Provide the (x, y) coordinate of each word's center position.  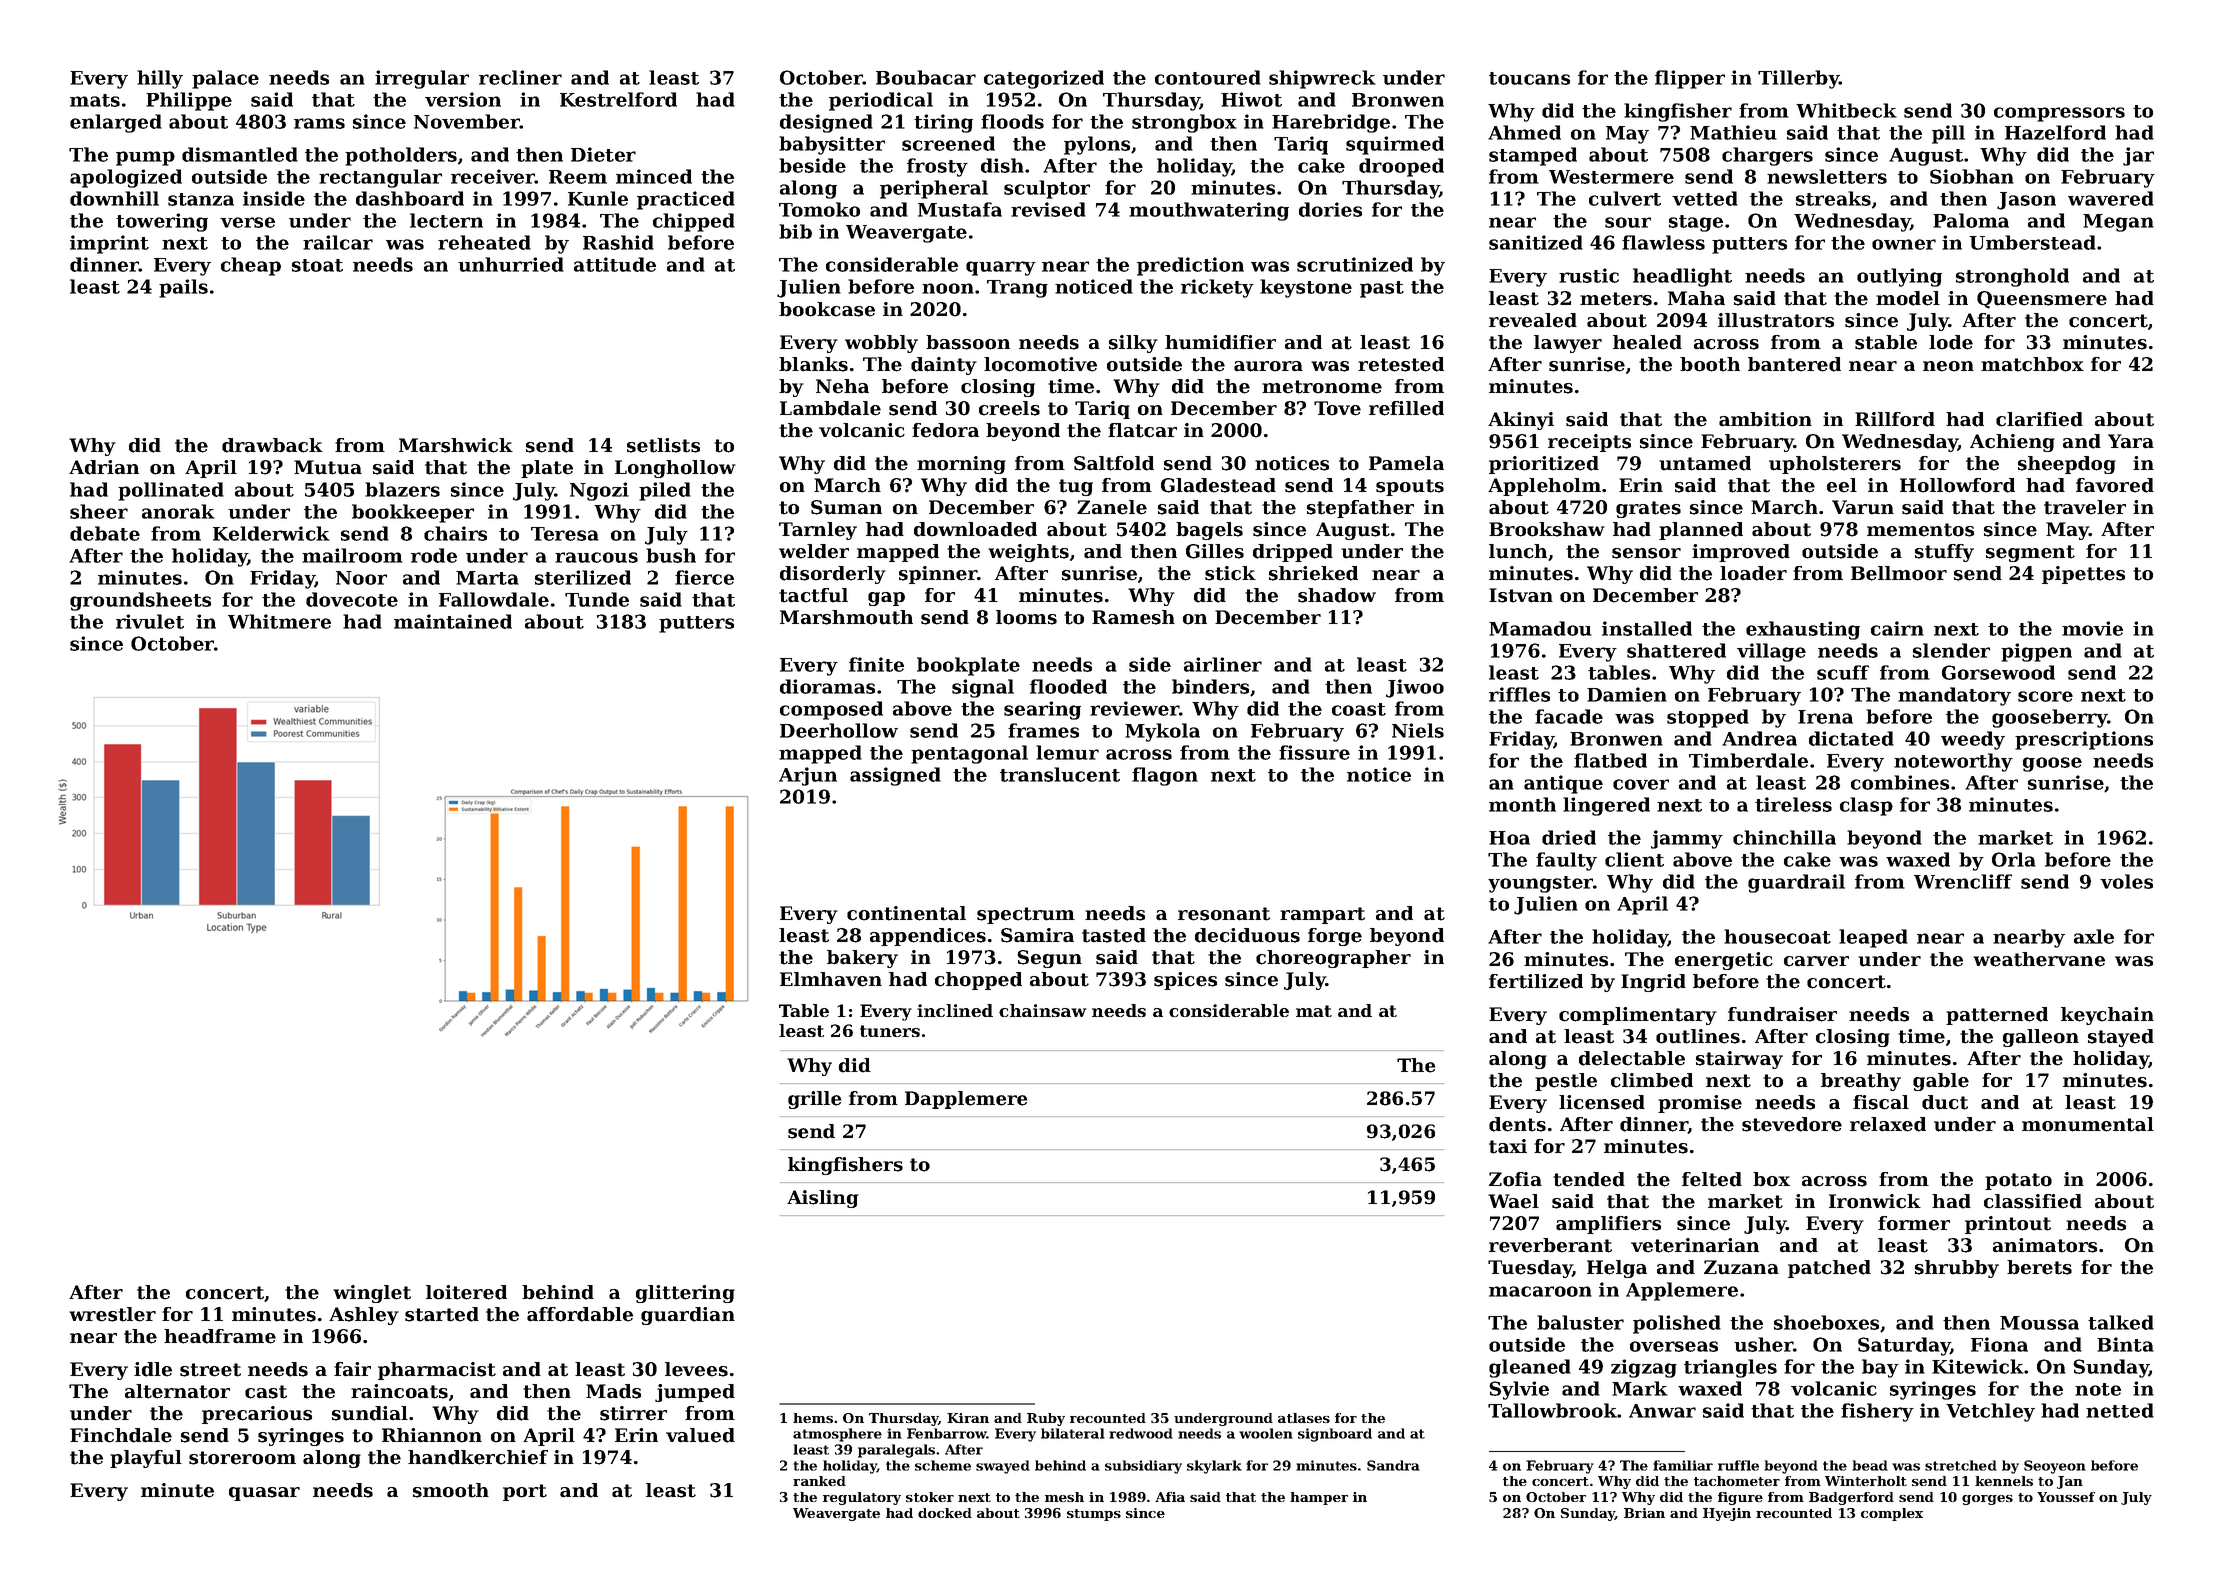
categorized (1044, 79)
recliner (520, 77)
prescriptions (2084, 740)
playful (146, 1459)
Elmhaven (831, 979)
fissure (1314, 752)
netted (2120, 1410)
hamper (1319, 1498)
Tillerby (1798, 79)
